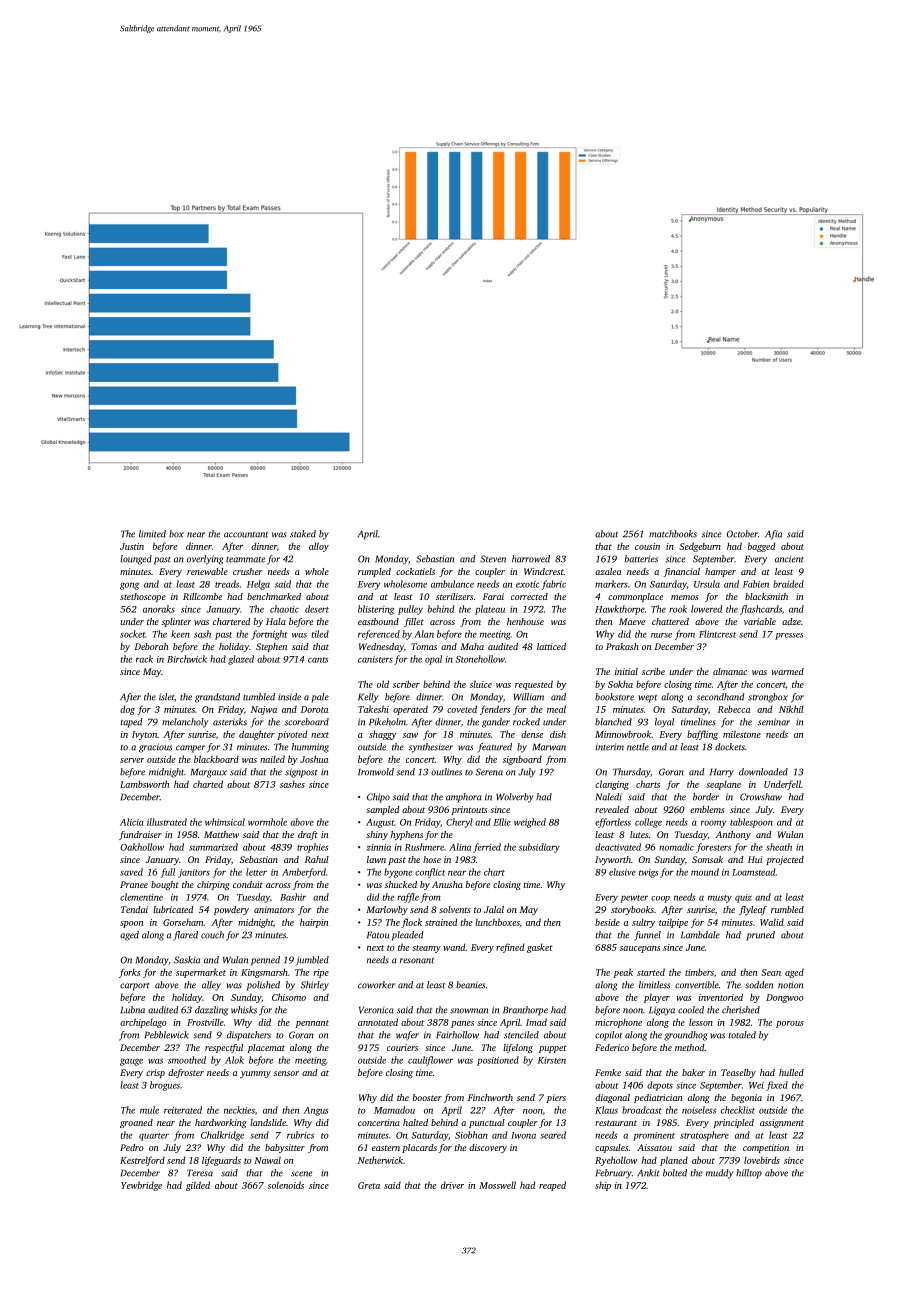 This document has height=1308, width=924. Describe the element at coordinates (789, 636) in the document. I see `presses` at that location.
